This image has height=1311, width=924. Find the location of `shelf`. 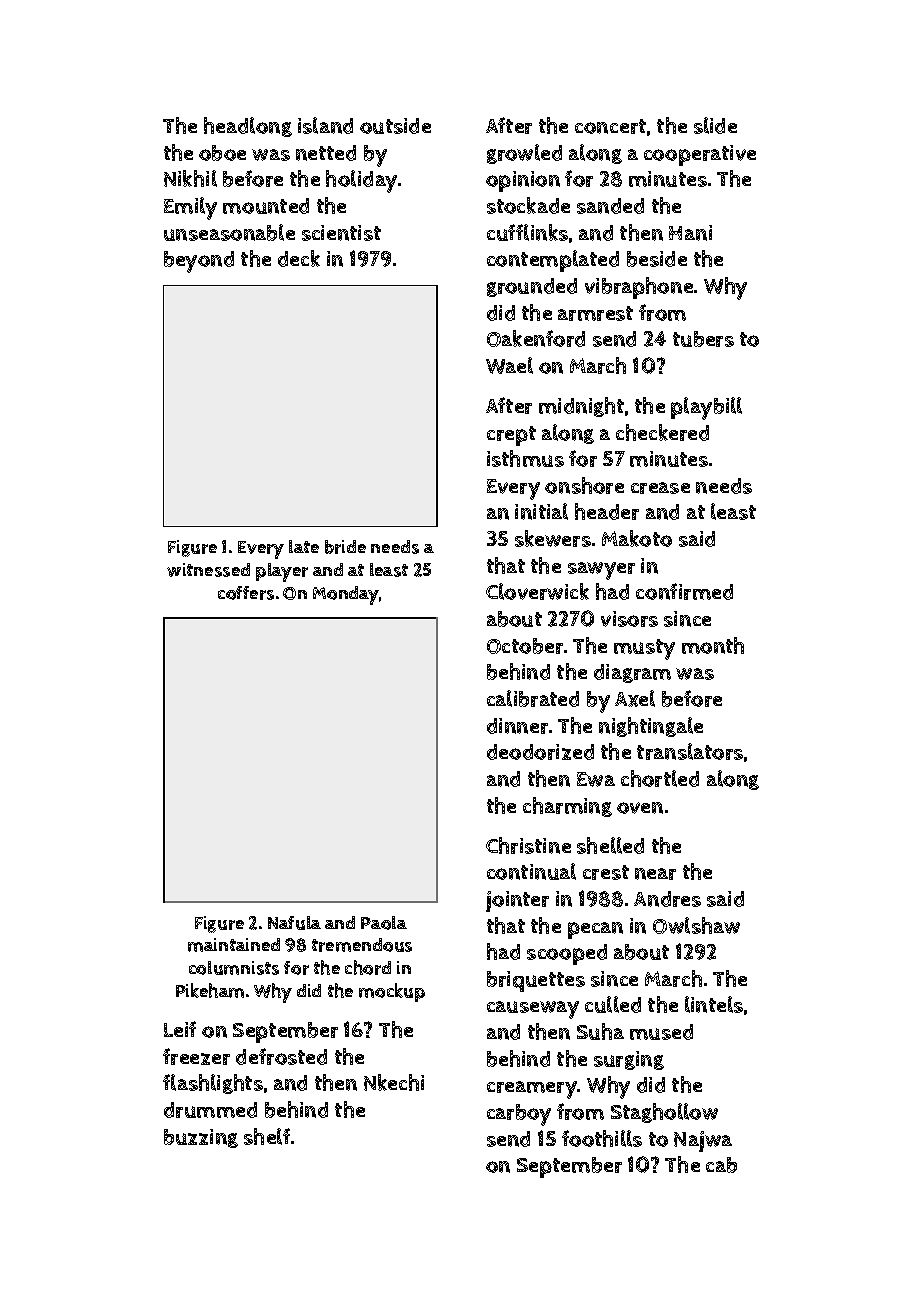

shelf is located at coordinates (267, 1136).
